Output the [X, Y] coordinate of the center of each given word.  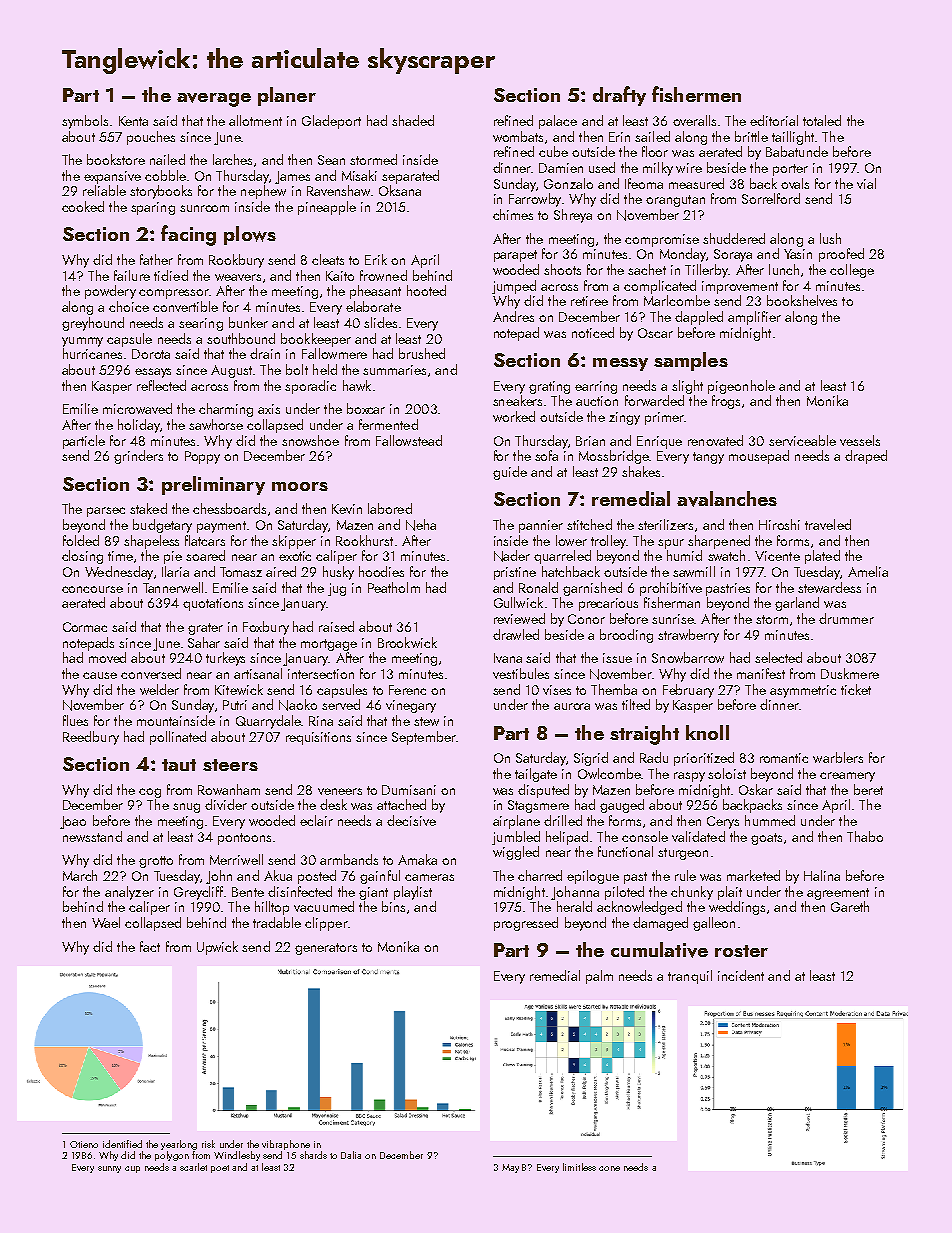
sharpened [719, 542]
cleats [328, 259]
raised [336, 626]
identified [122, 1144]
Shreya [573, 216]
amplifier [754, 318]
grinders [138, 457]
